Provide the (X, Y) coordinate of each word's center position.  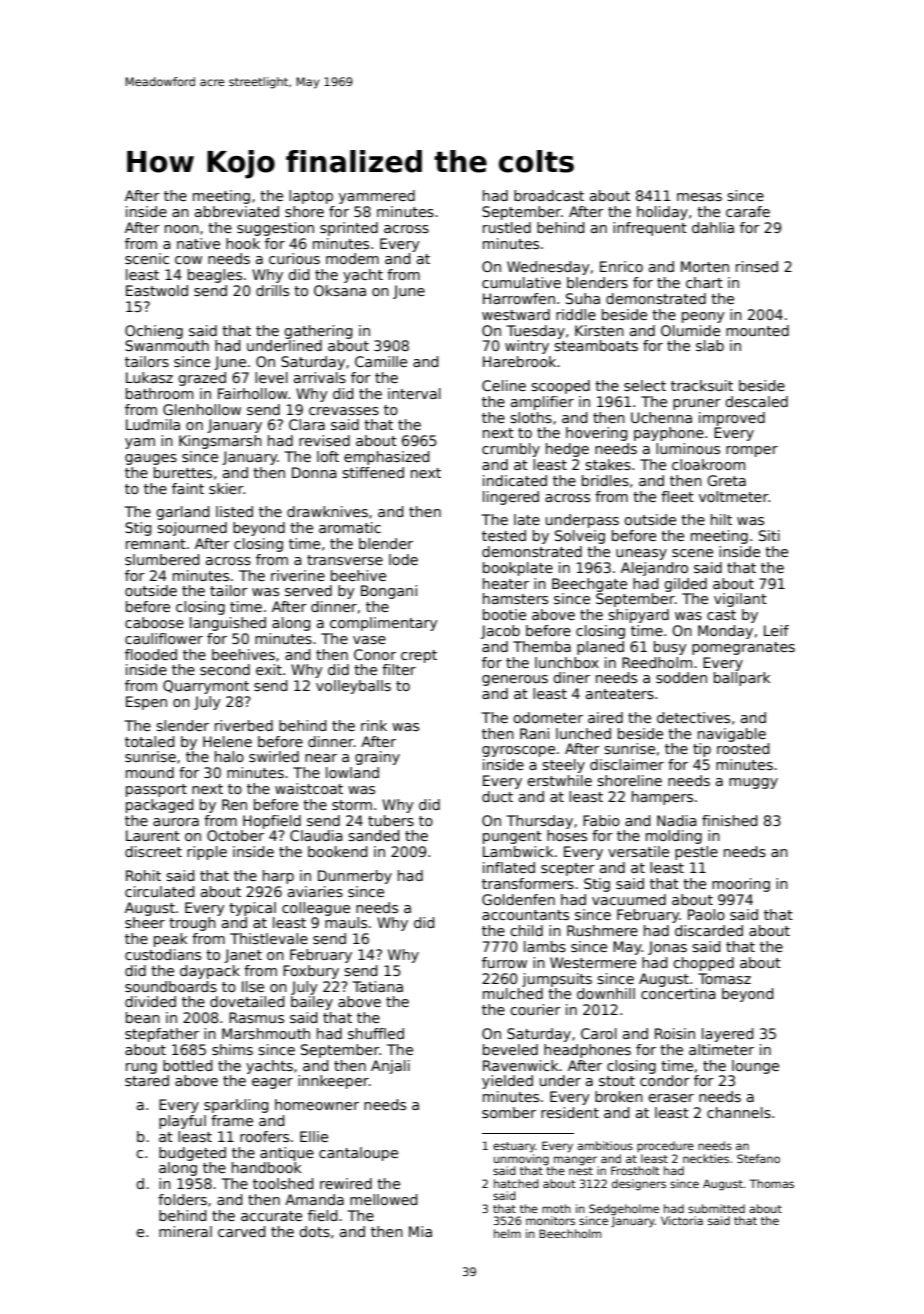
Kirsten (599, 330)
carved (241, 1231)
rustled (507, 227)
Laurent (153, 835)
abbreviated (237, 211)
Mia (420, 1231)
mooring (741, 885)
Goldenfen (518, 899)
